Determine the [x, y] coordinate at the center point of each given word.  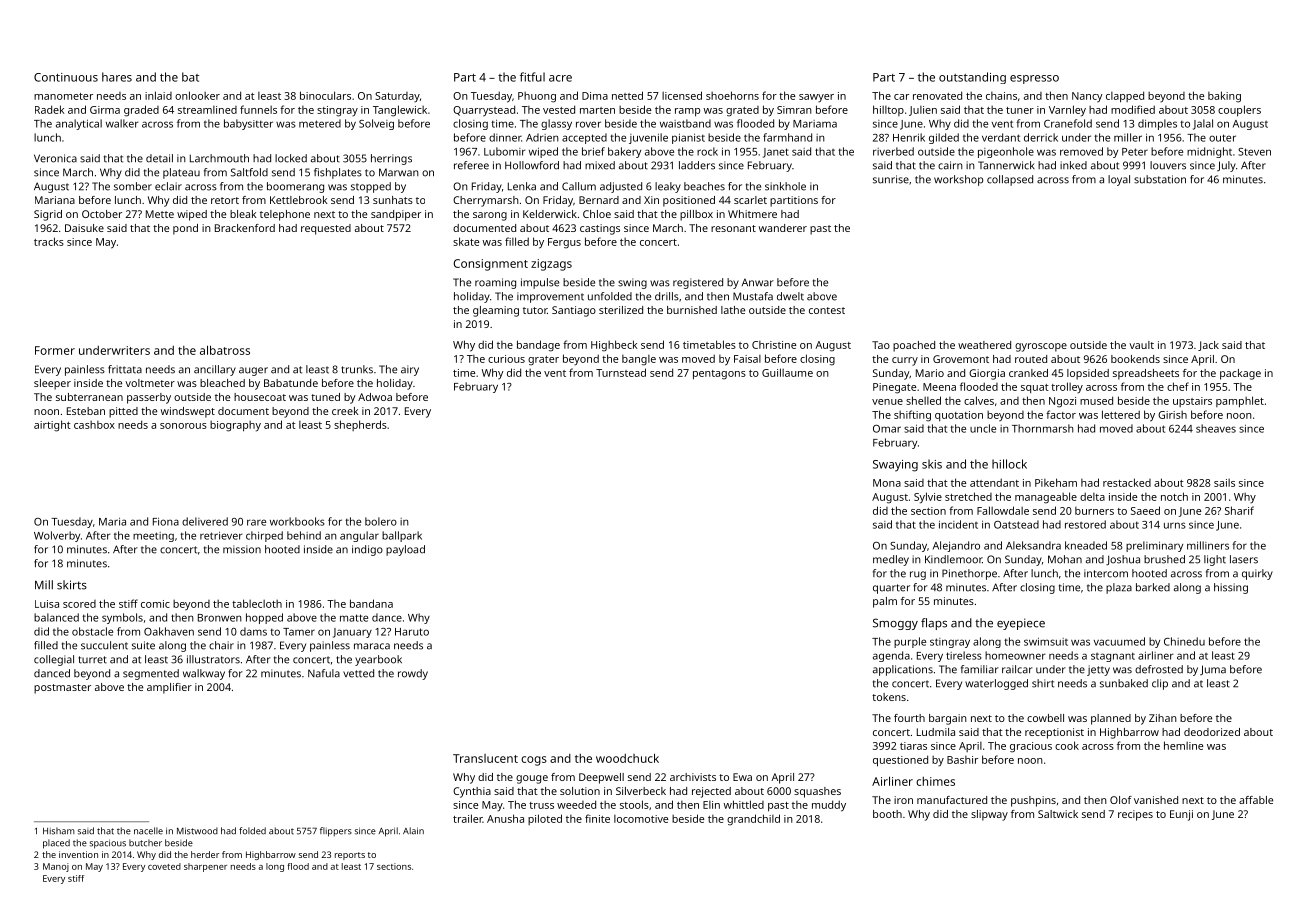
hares [117, 77]
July [1226, 166]
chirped [264, 536]
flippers [336, 832]
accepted [584, 138]
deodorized [1212, 732]
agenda [891, 656]
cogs [534, 761]
